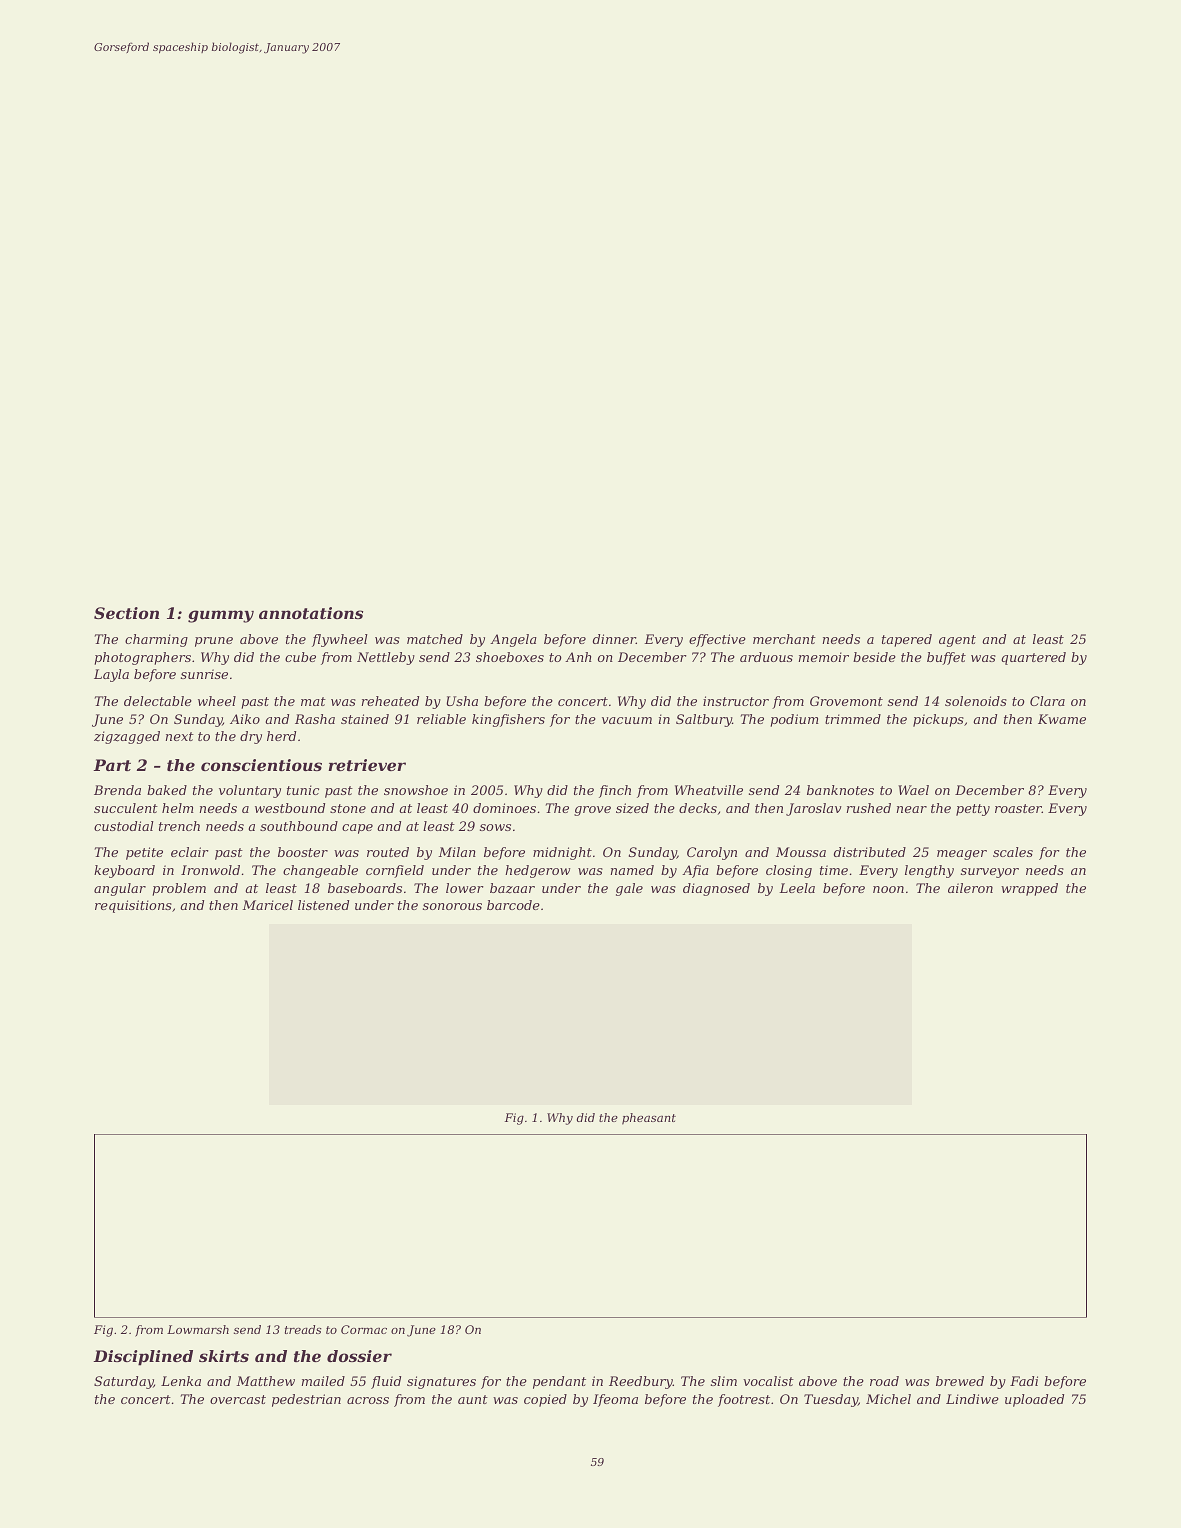 Image resolution: width=1181 pixels, height=1528 pixels. Describe the element at coordinates (1034, 1400) in the screenshot. I see `uploaded` at that location.
